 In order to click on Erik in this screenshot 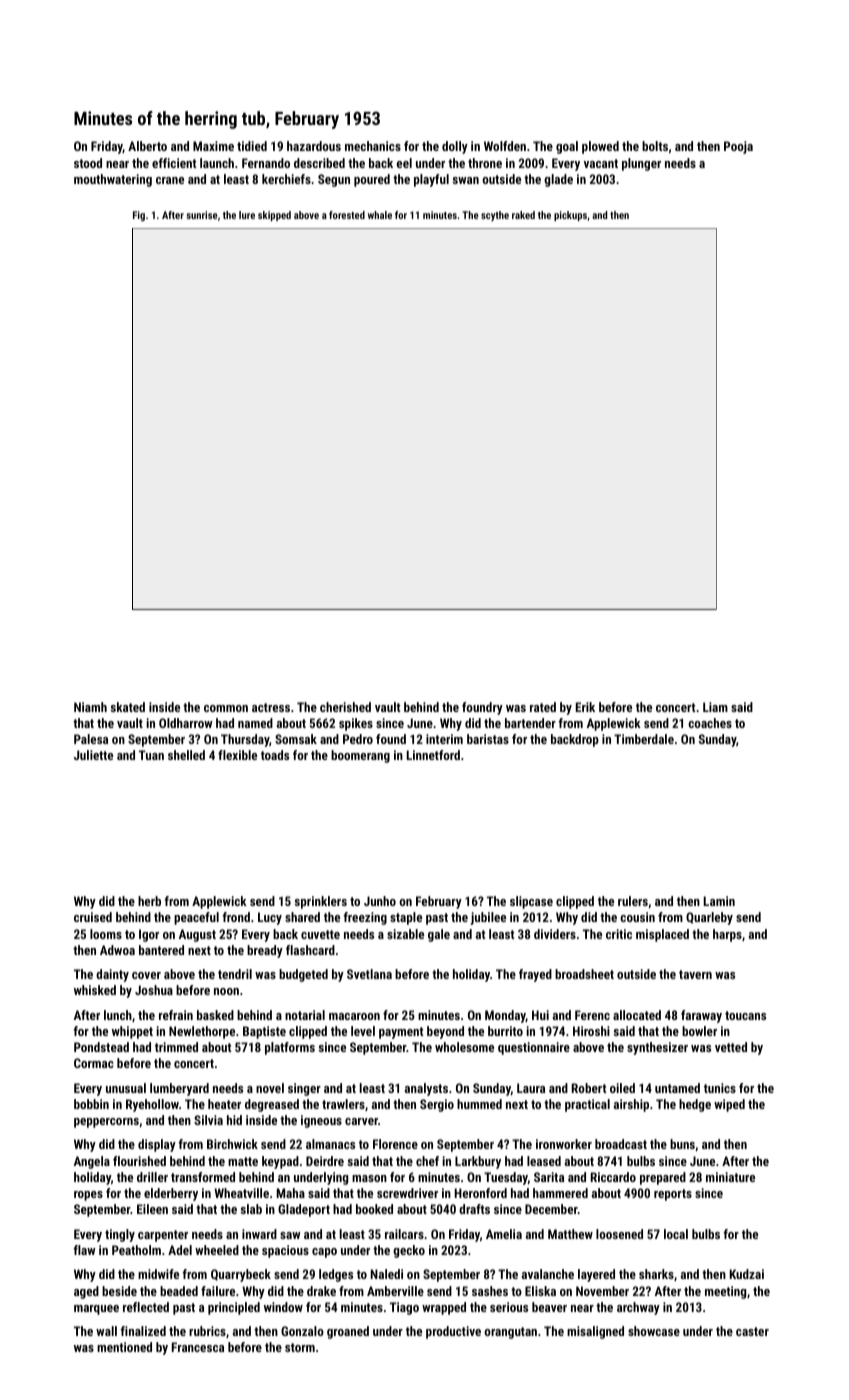, I will do `click(585, 707)`.
